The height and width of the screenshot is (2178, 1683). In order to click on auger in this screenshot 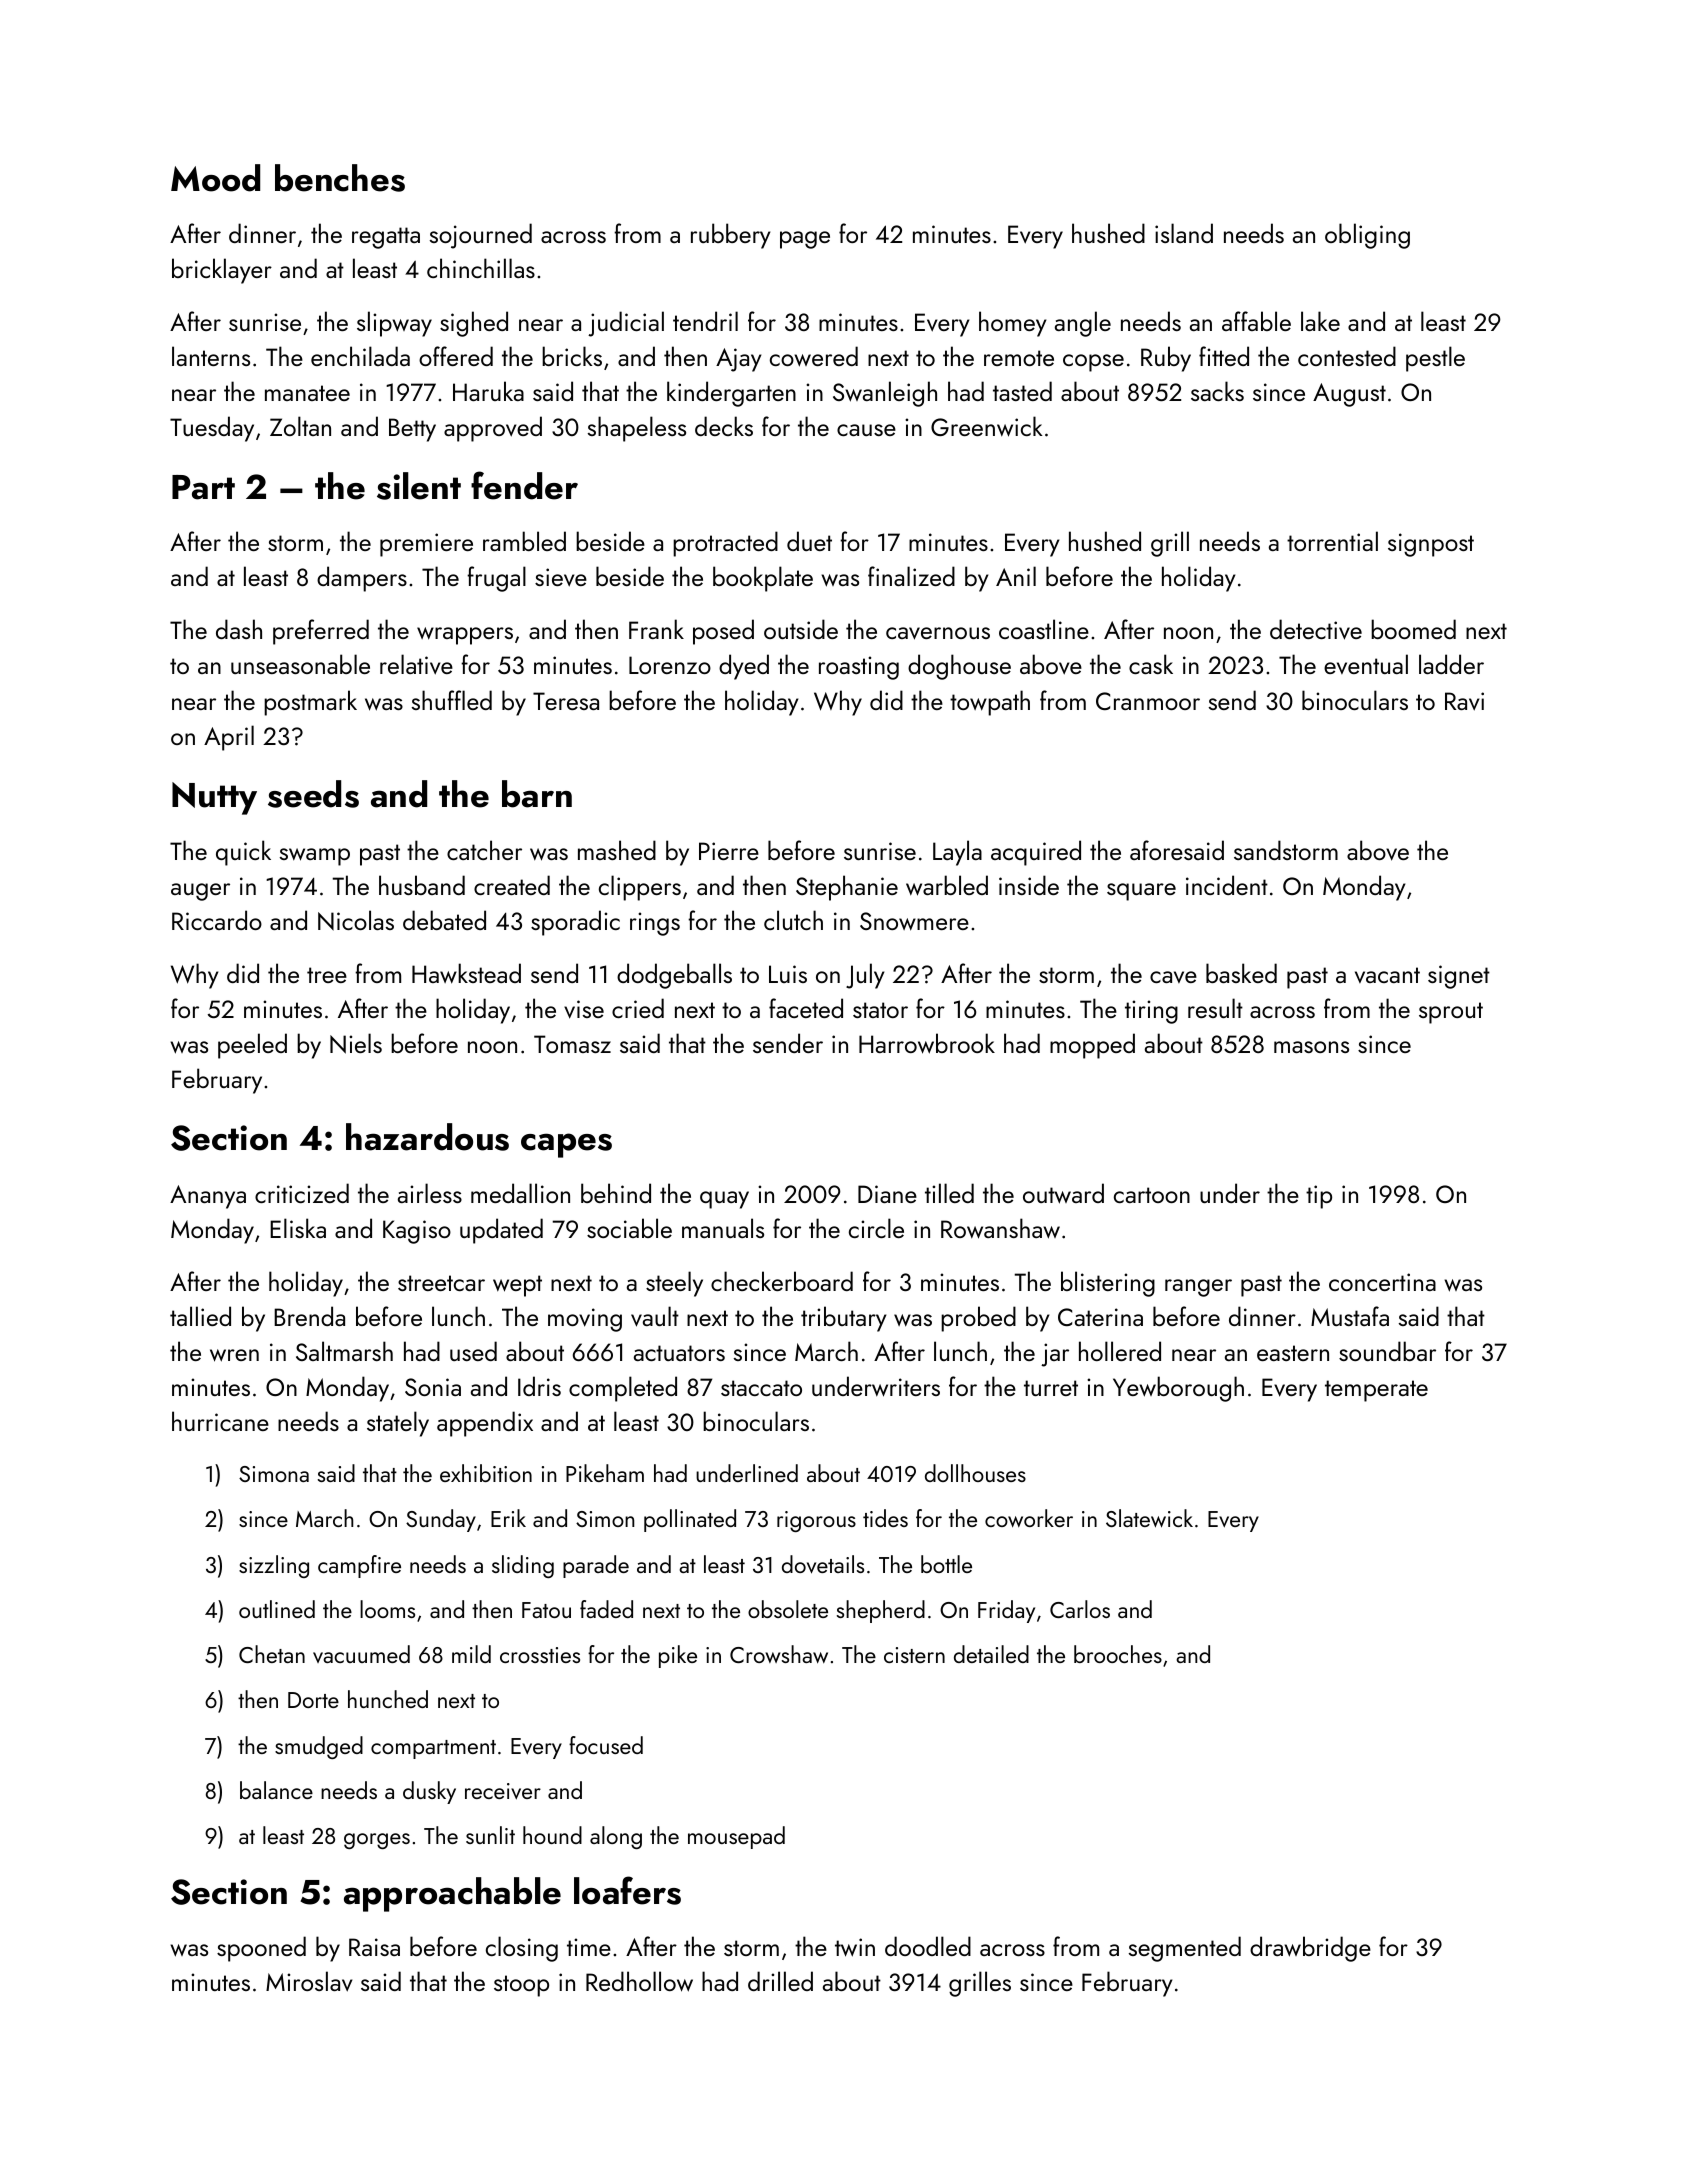, I will do `click(200, 892)`.
